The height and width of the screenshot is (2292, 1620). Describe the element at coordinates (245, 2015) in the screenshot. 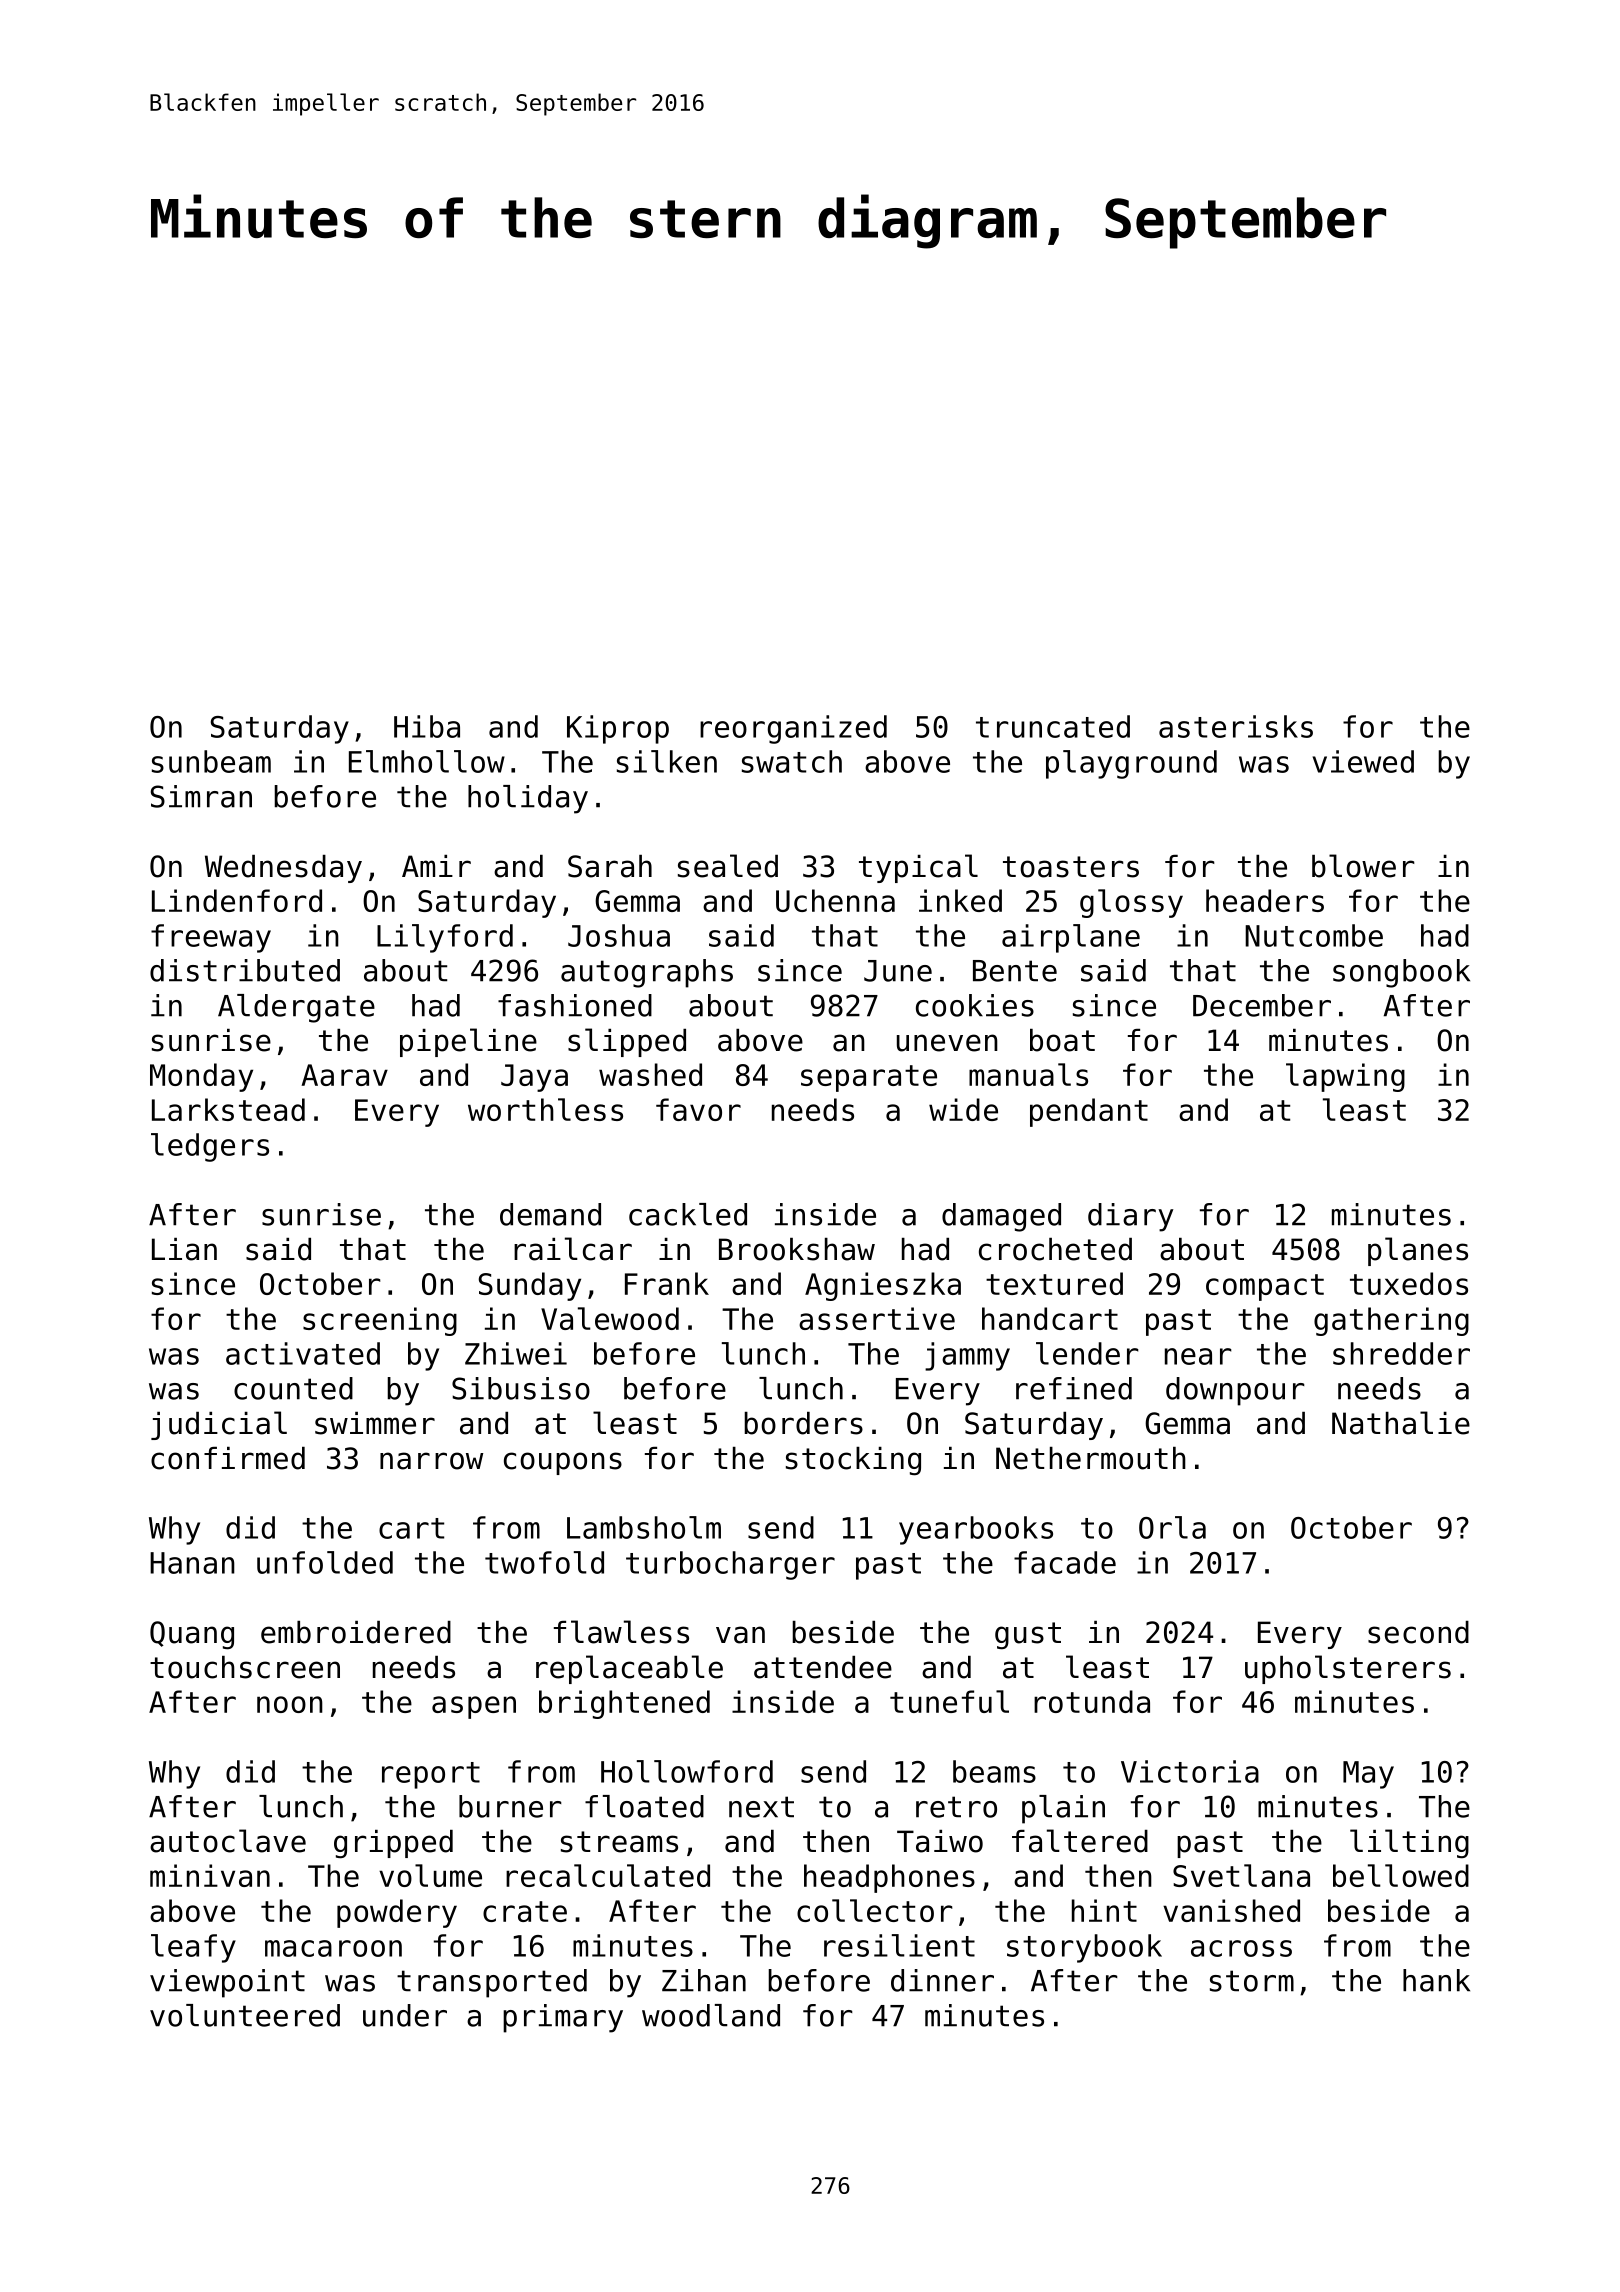

I see `volunteered` at that location.
